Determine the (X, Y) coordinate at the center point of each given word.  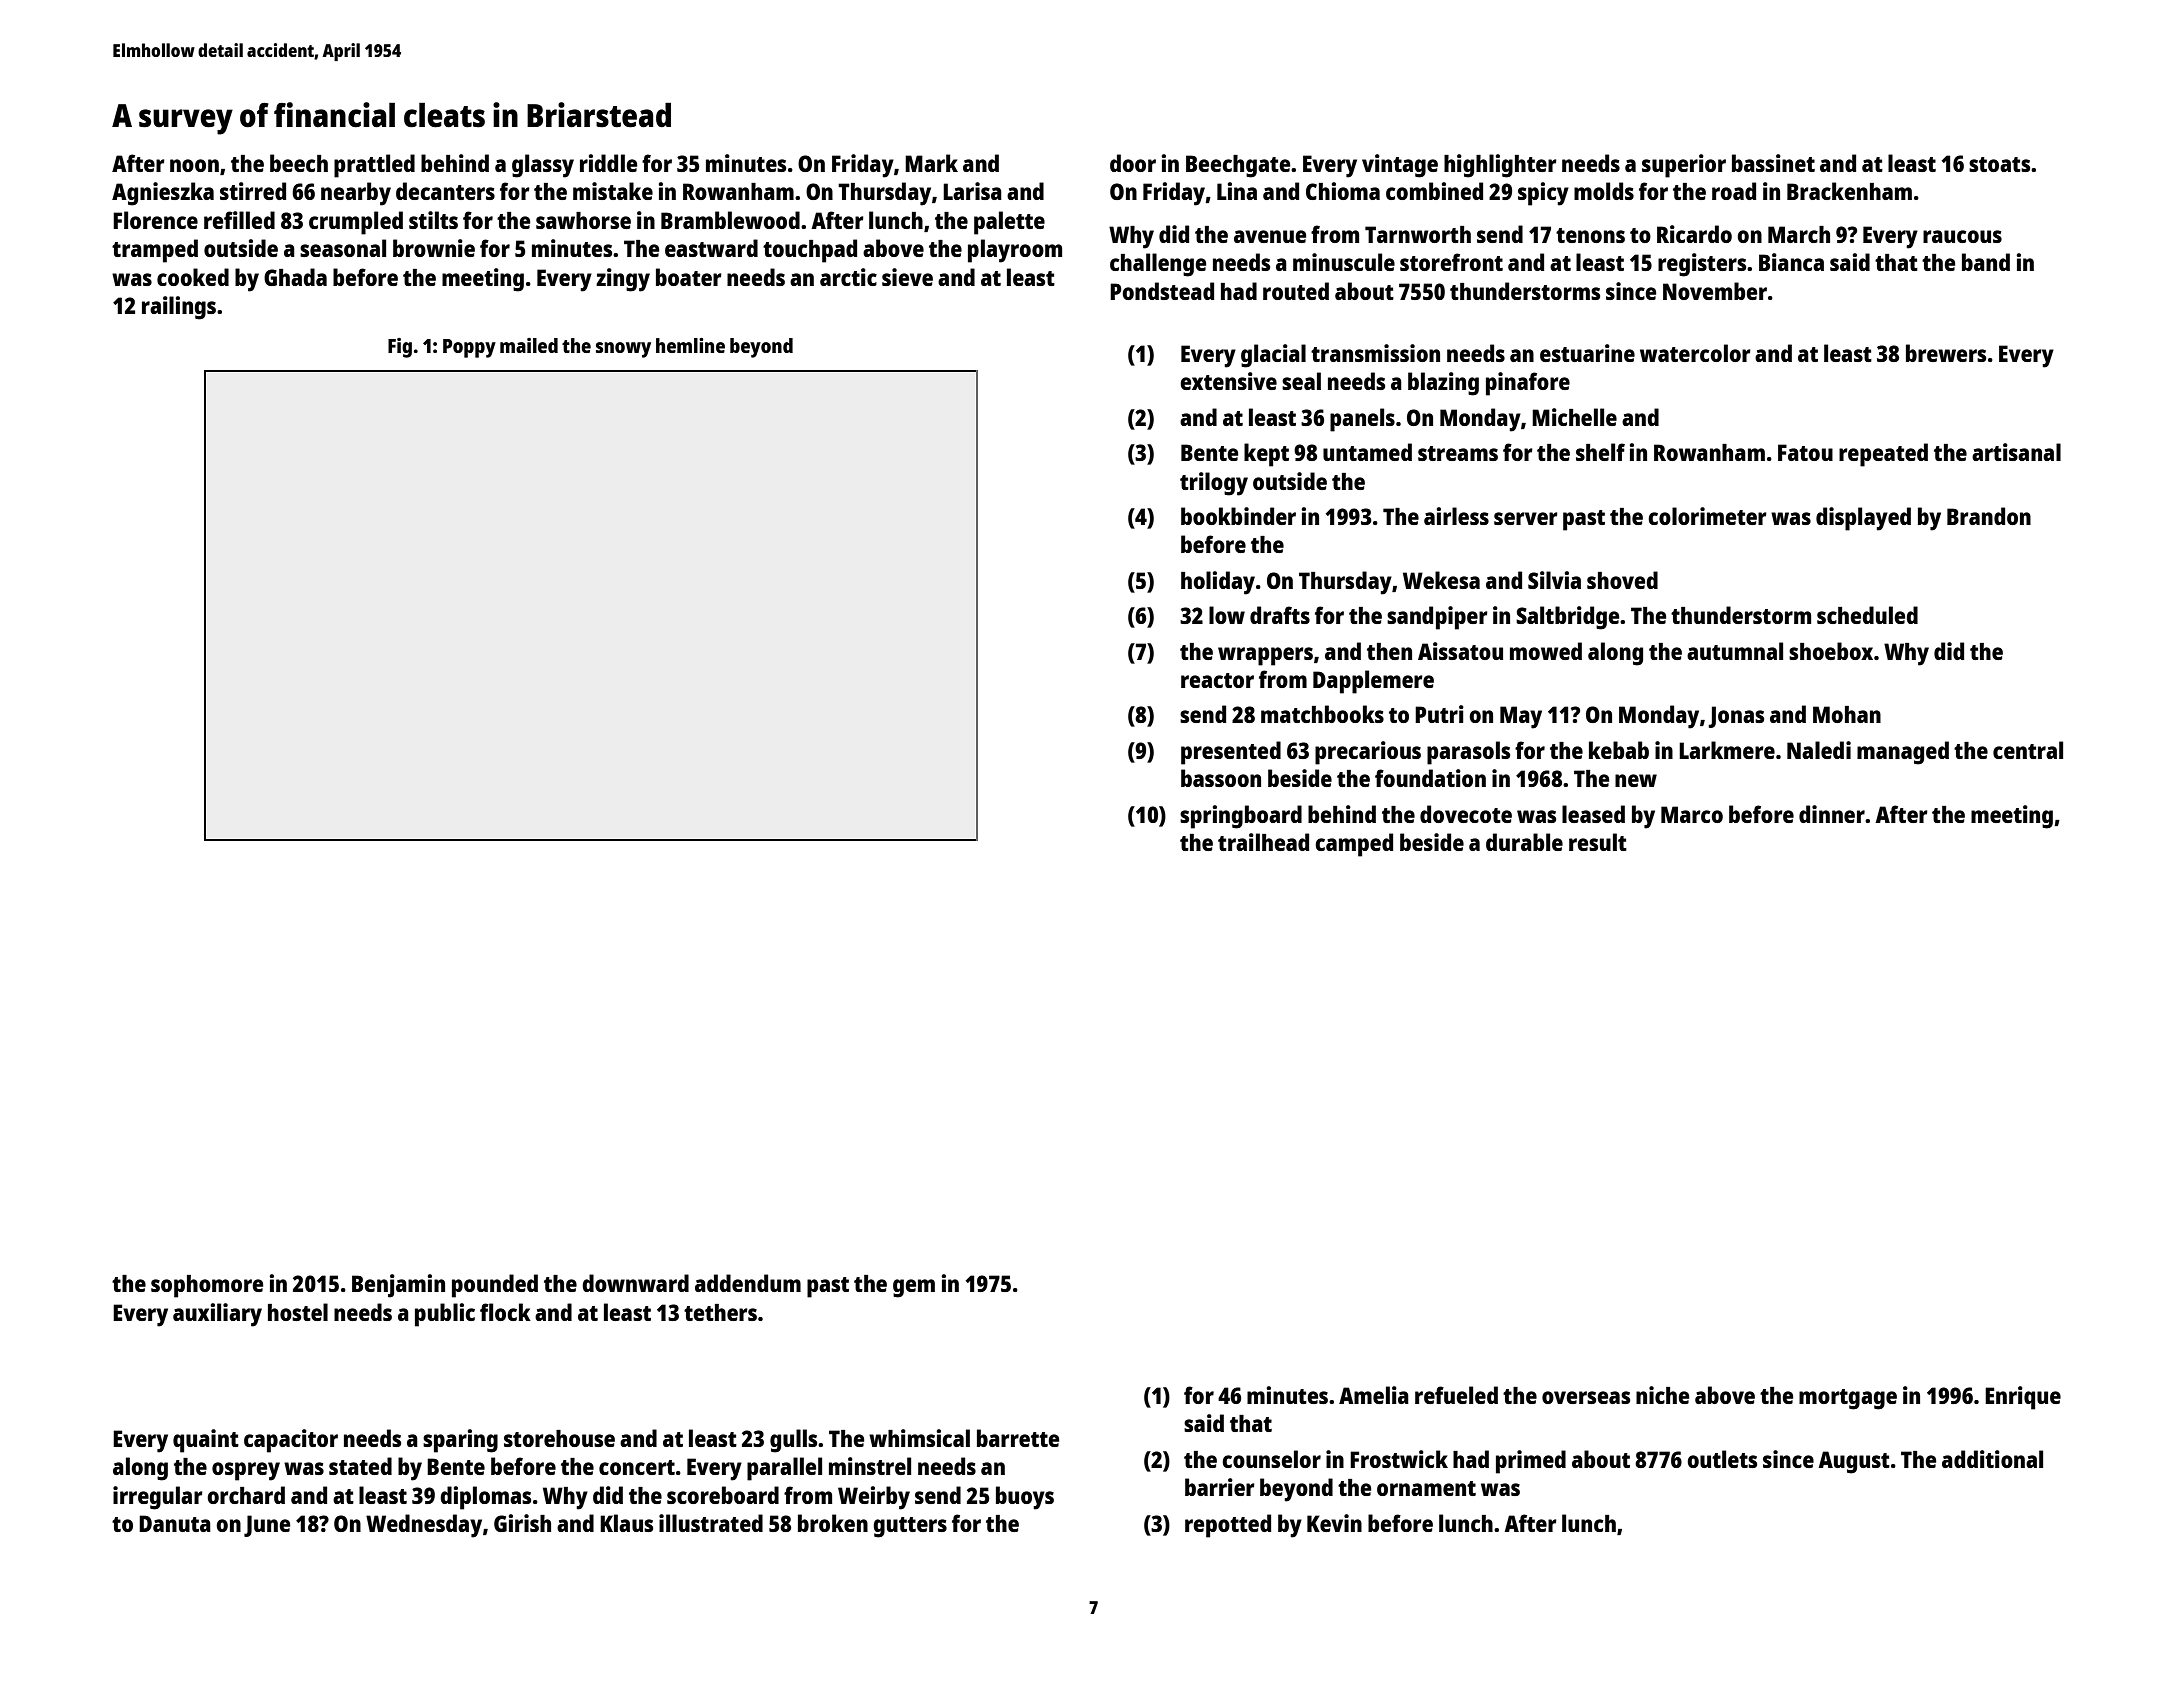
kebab (1619, 750)
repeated (1883, 455)
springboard (1241, 817)
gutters (910, 1527)
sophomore (207, 1286)
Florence (155, 220)
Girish (522, 1523)
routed (1296, 291)
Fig (400, 348)
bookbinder (1238, 516)
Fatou (1805, 452)
